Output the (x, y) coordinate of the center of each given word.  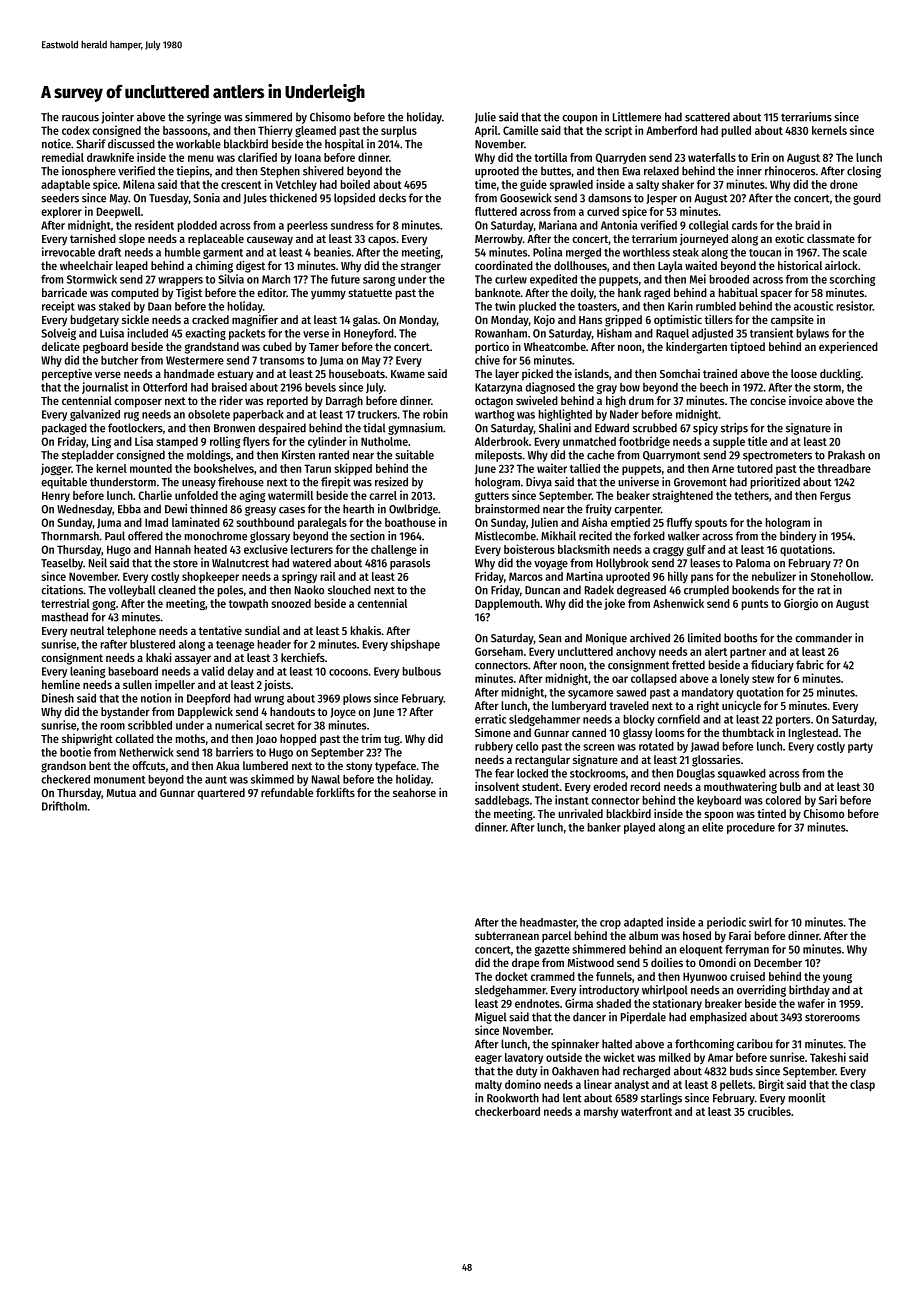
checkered (65, 779)
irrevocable (68, 252)
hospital (344, 145)
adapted (643, 923)
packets (247, 334)
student (541, 786)
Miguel (491, 1018)
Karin (680, 306)
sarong (379, 281)
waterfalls (712, 157)
